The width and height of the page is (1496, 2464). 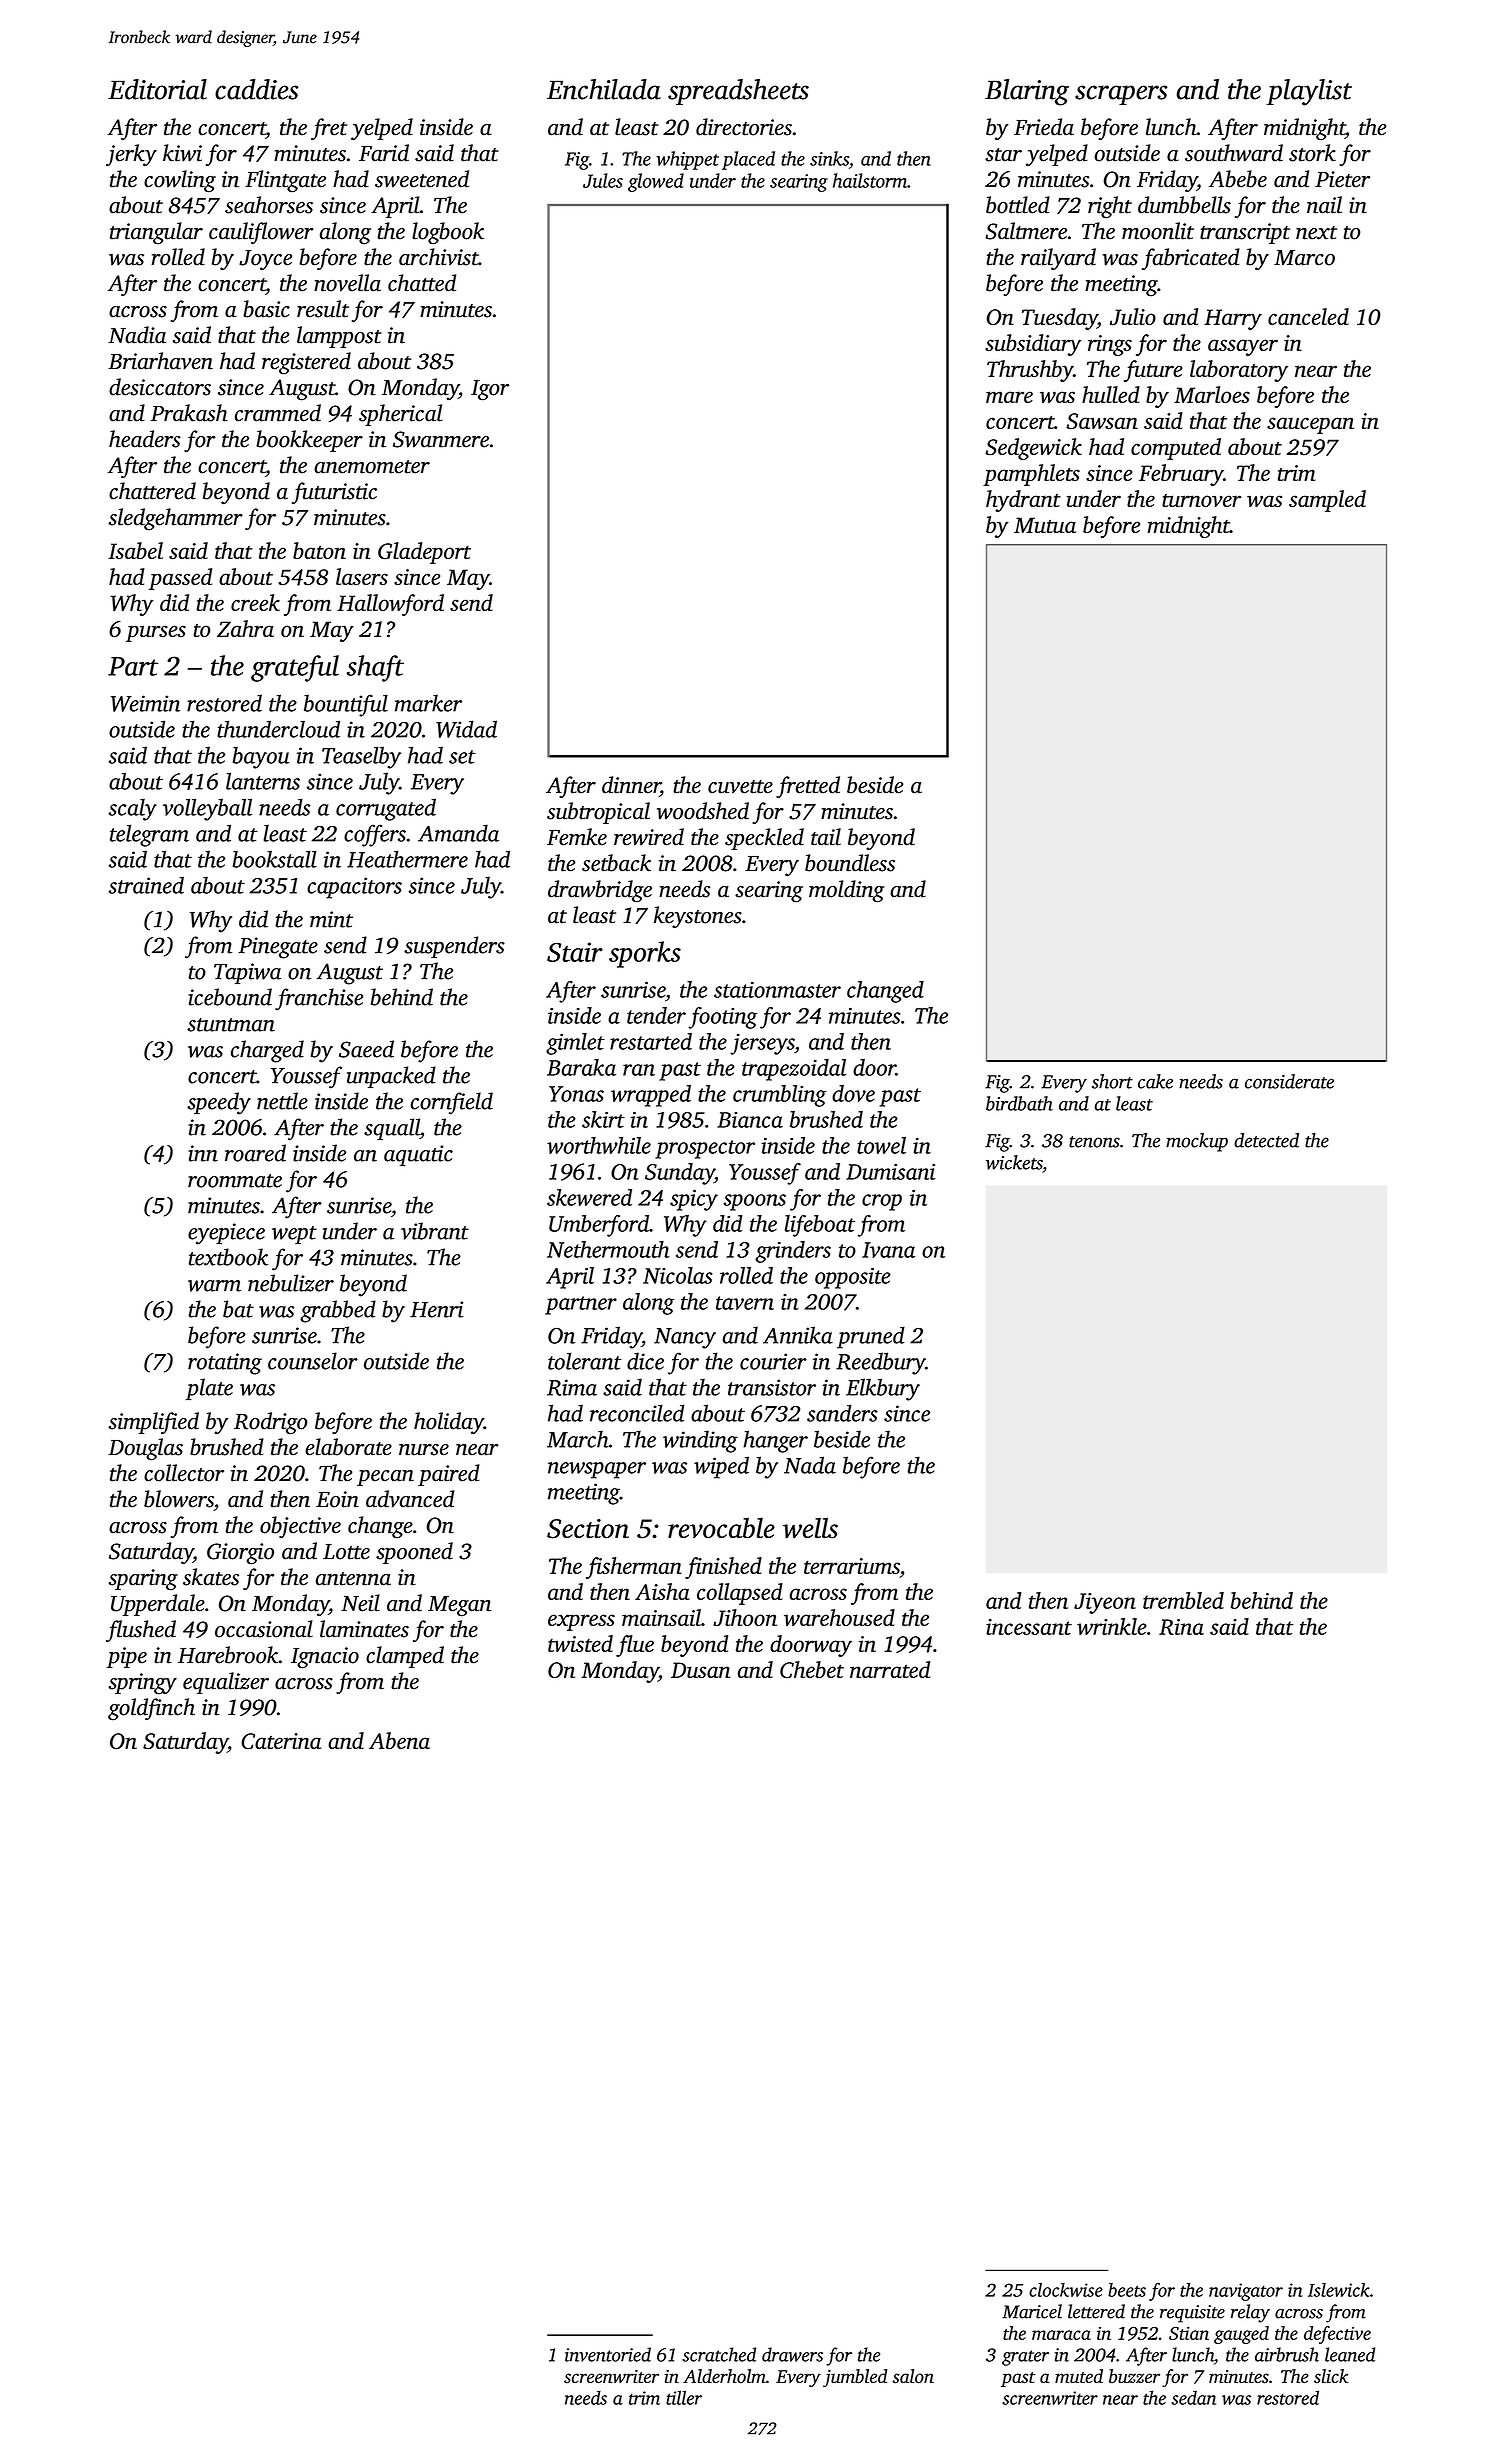 I want to click on inventoried, so click(x=608, y=2354).
